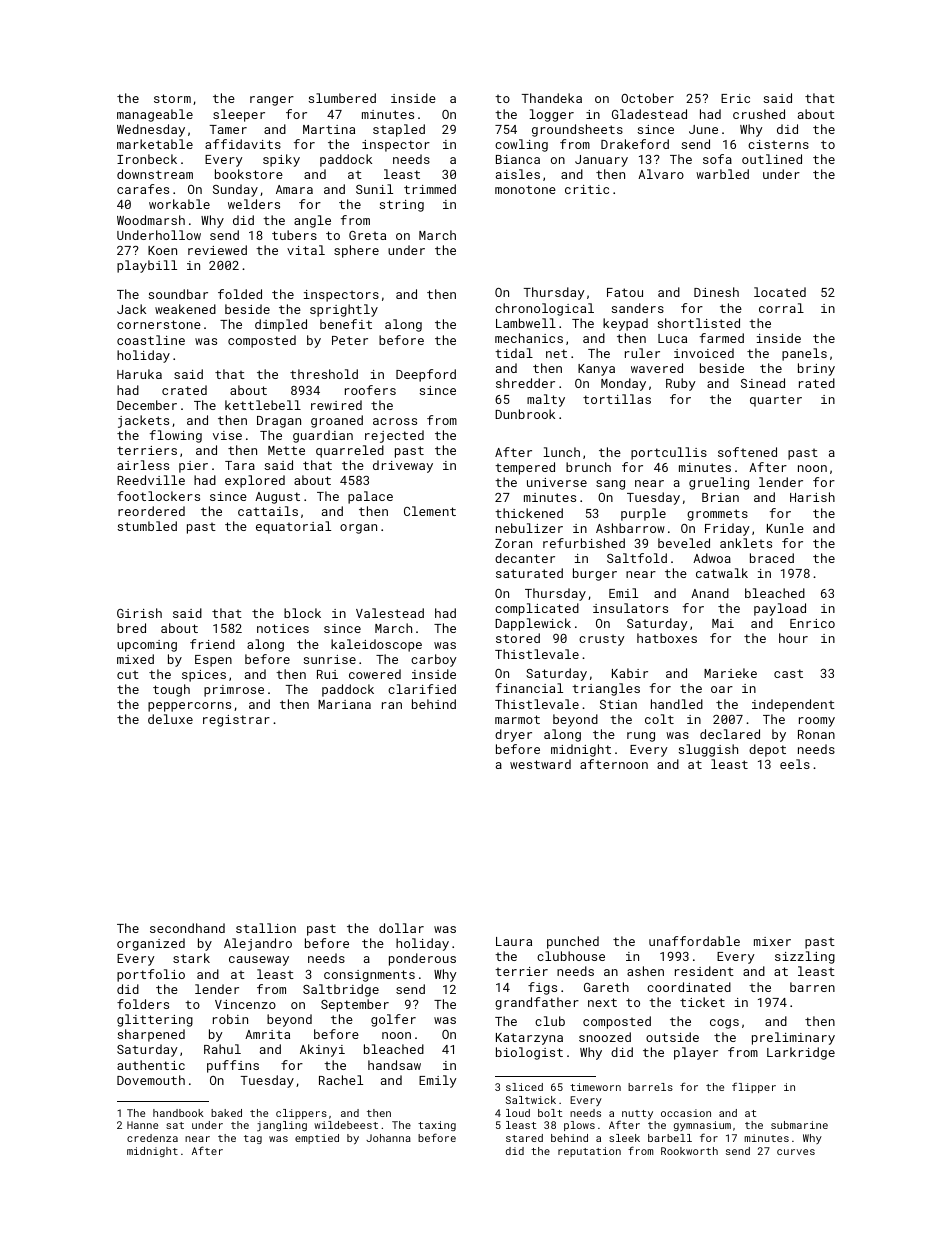 This document has width=952, height=1233. I want to click on Hanne, so click(142, 1125).
